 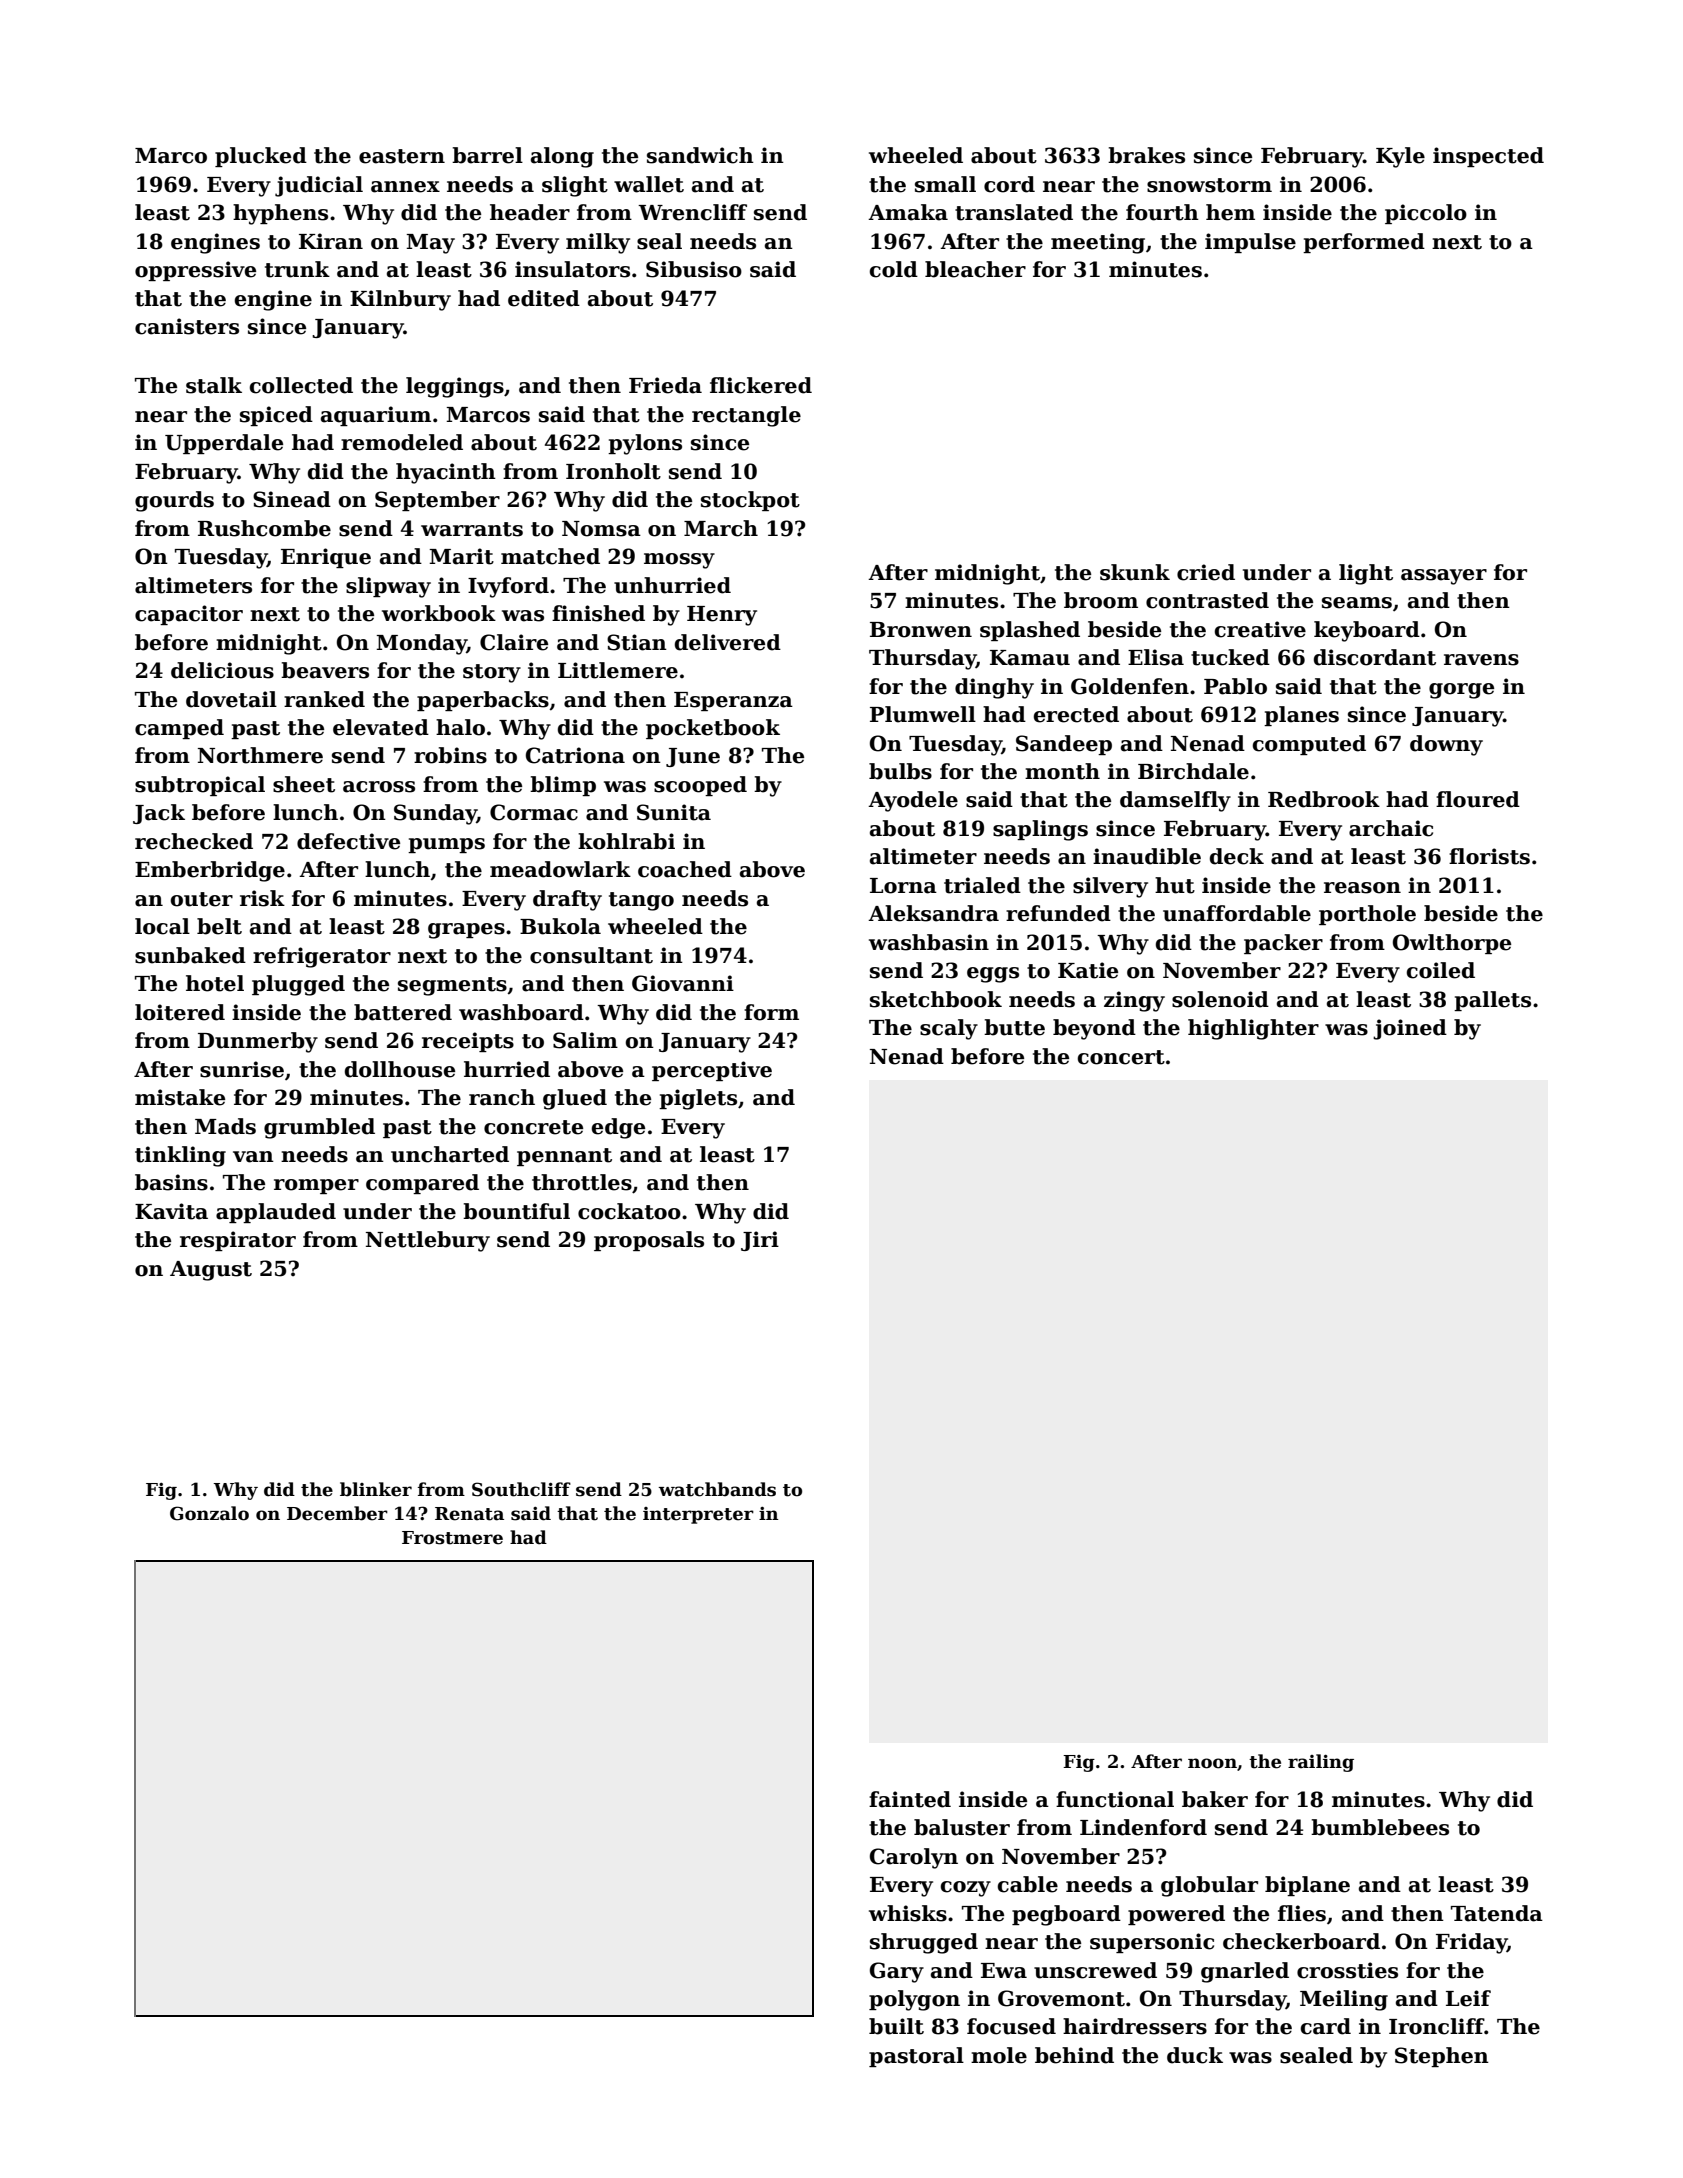 What do you see at coordinates (694, 269) in the screenshot?
I see `Sibusiso` at bounding box center [694, 269].
